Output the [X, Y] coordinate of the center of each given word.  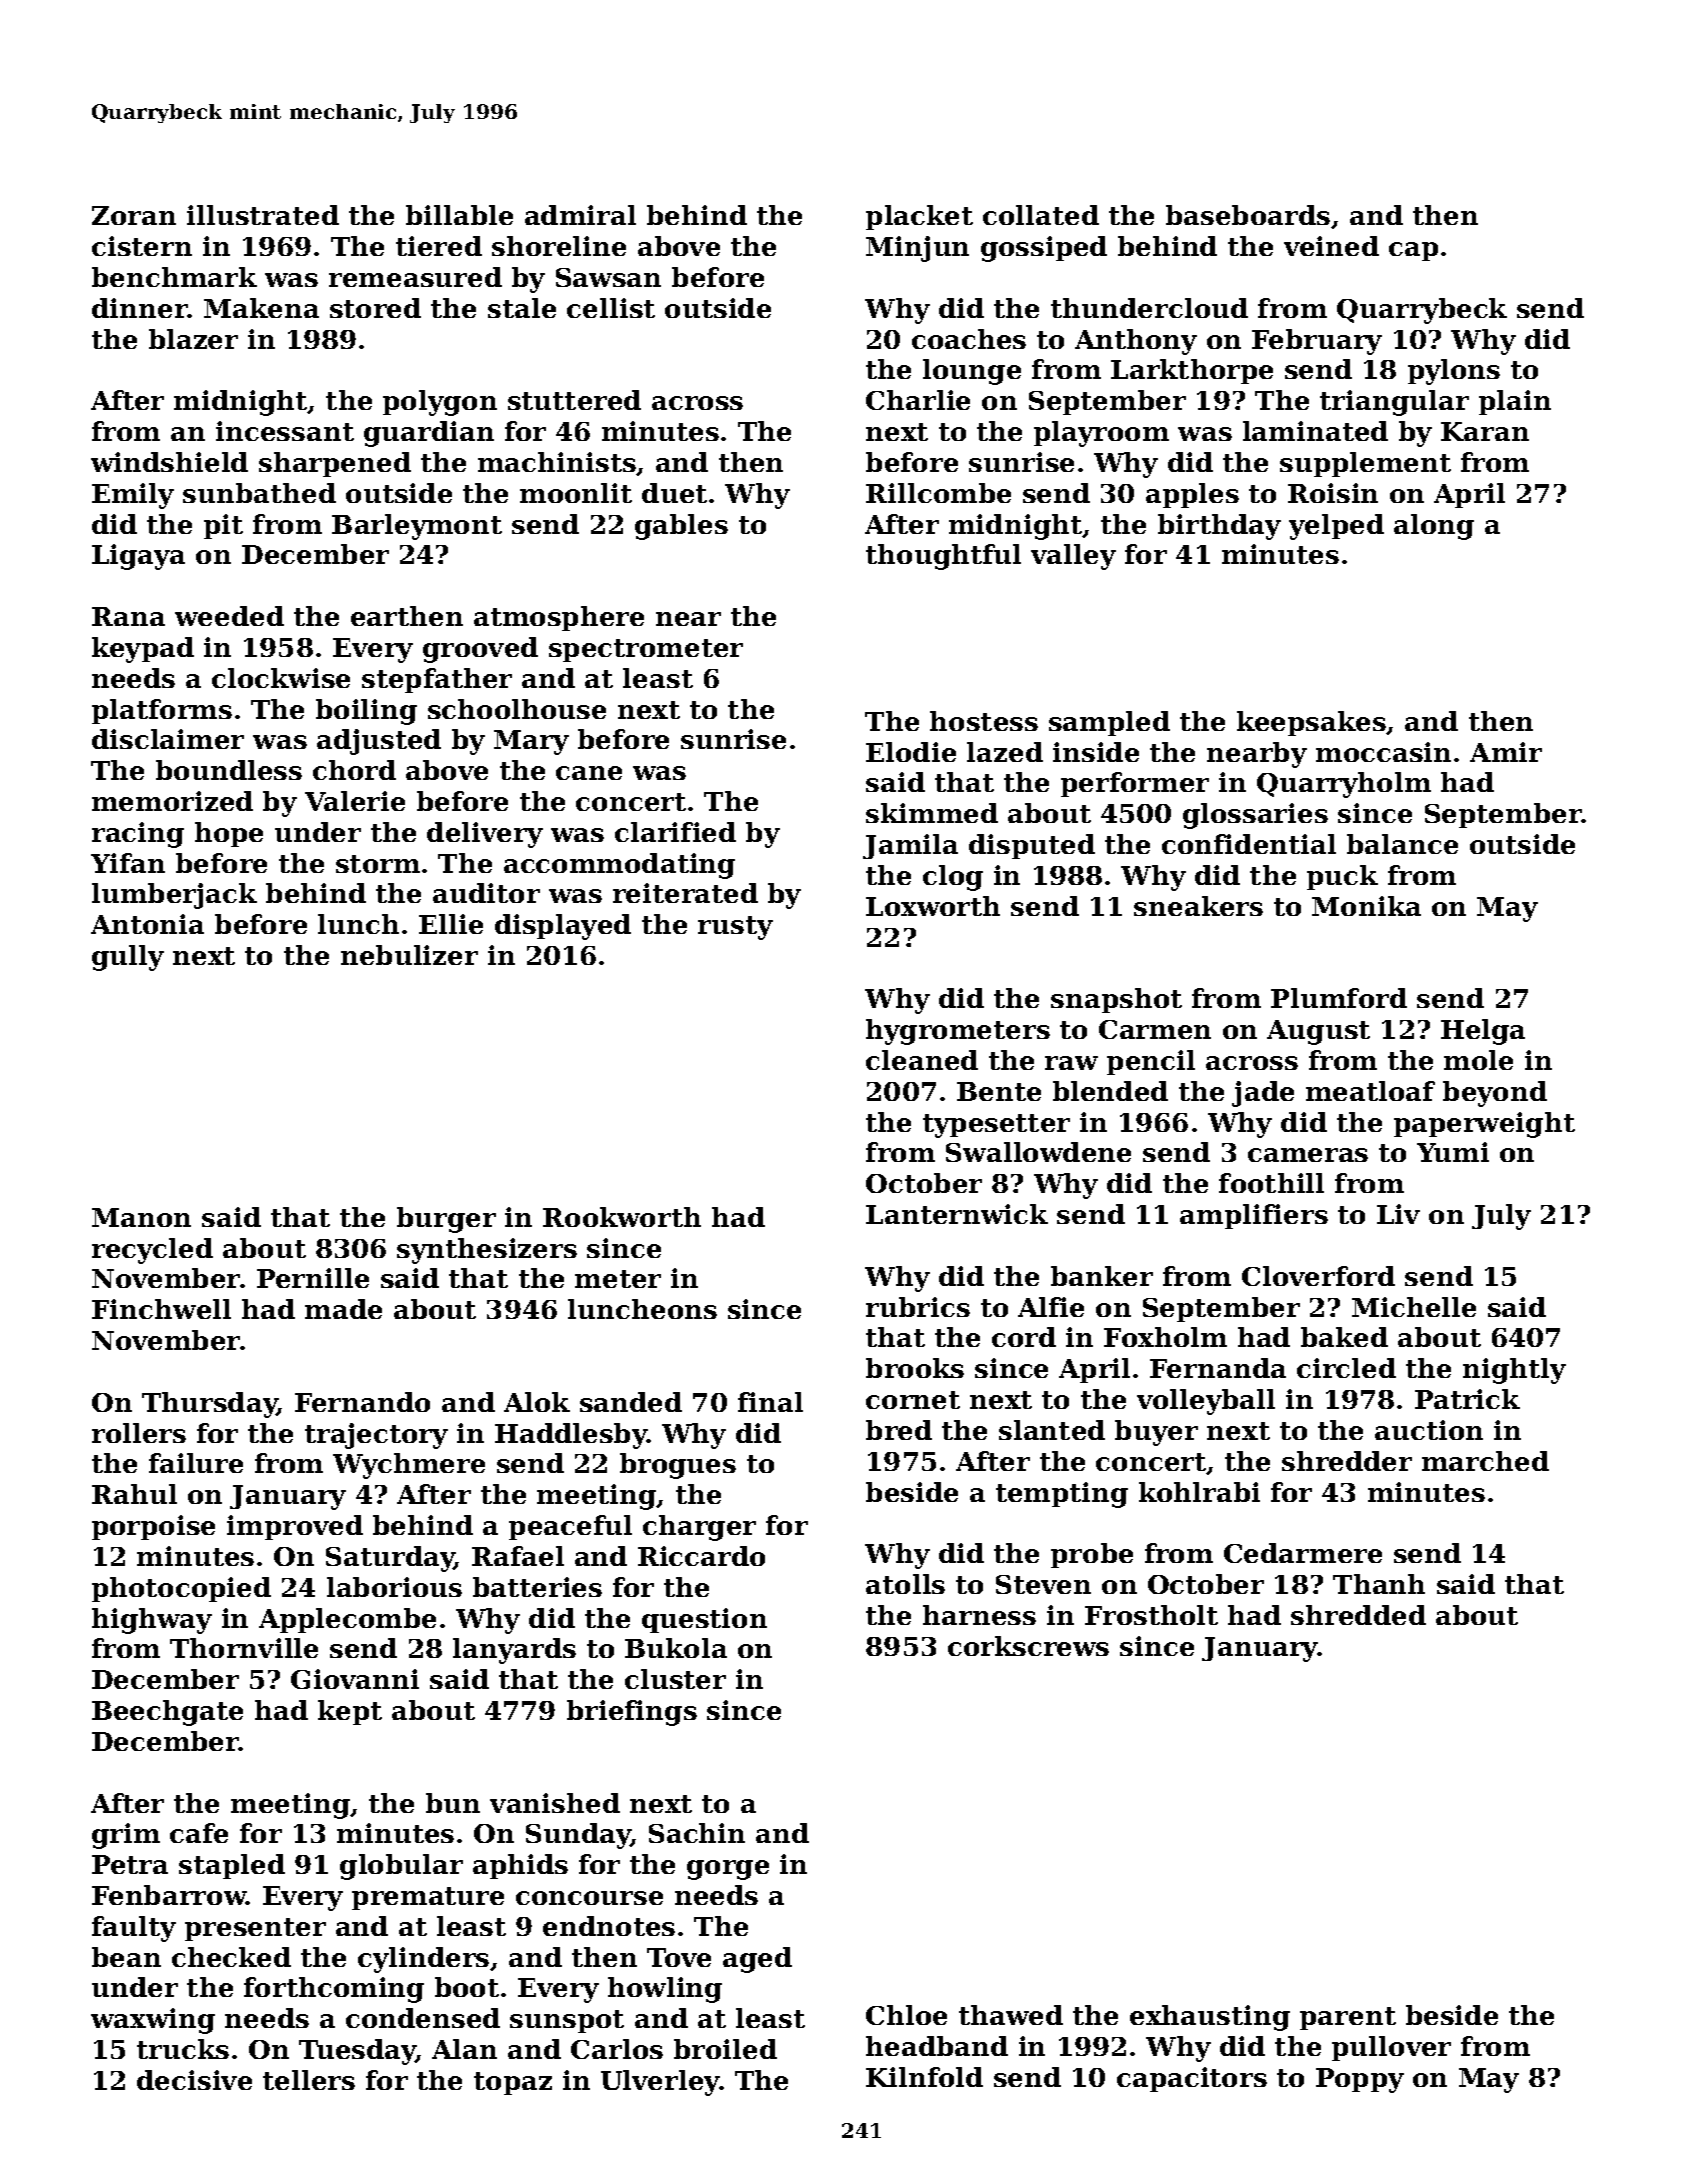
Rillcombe [938, 493]
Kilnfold [924, 2077]
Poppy [1360, 2080]
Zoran [134, 215]
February [1317, 342]
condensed [423, 2018]
